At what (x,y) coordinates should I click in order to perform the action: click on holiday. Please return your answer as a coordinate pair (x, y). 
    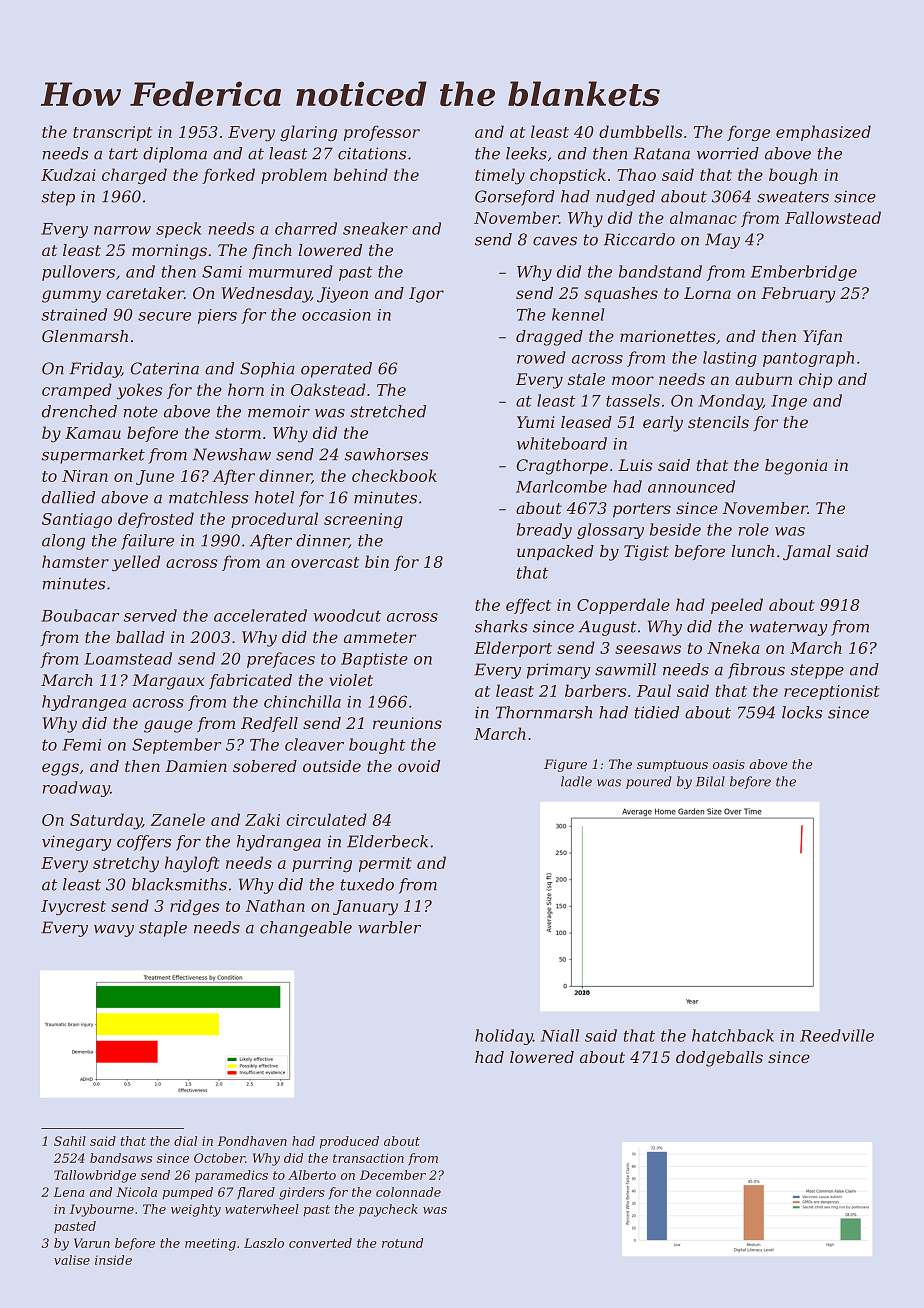
    Looking at the image, I should click on (504, 1037).
